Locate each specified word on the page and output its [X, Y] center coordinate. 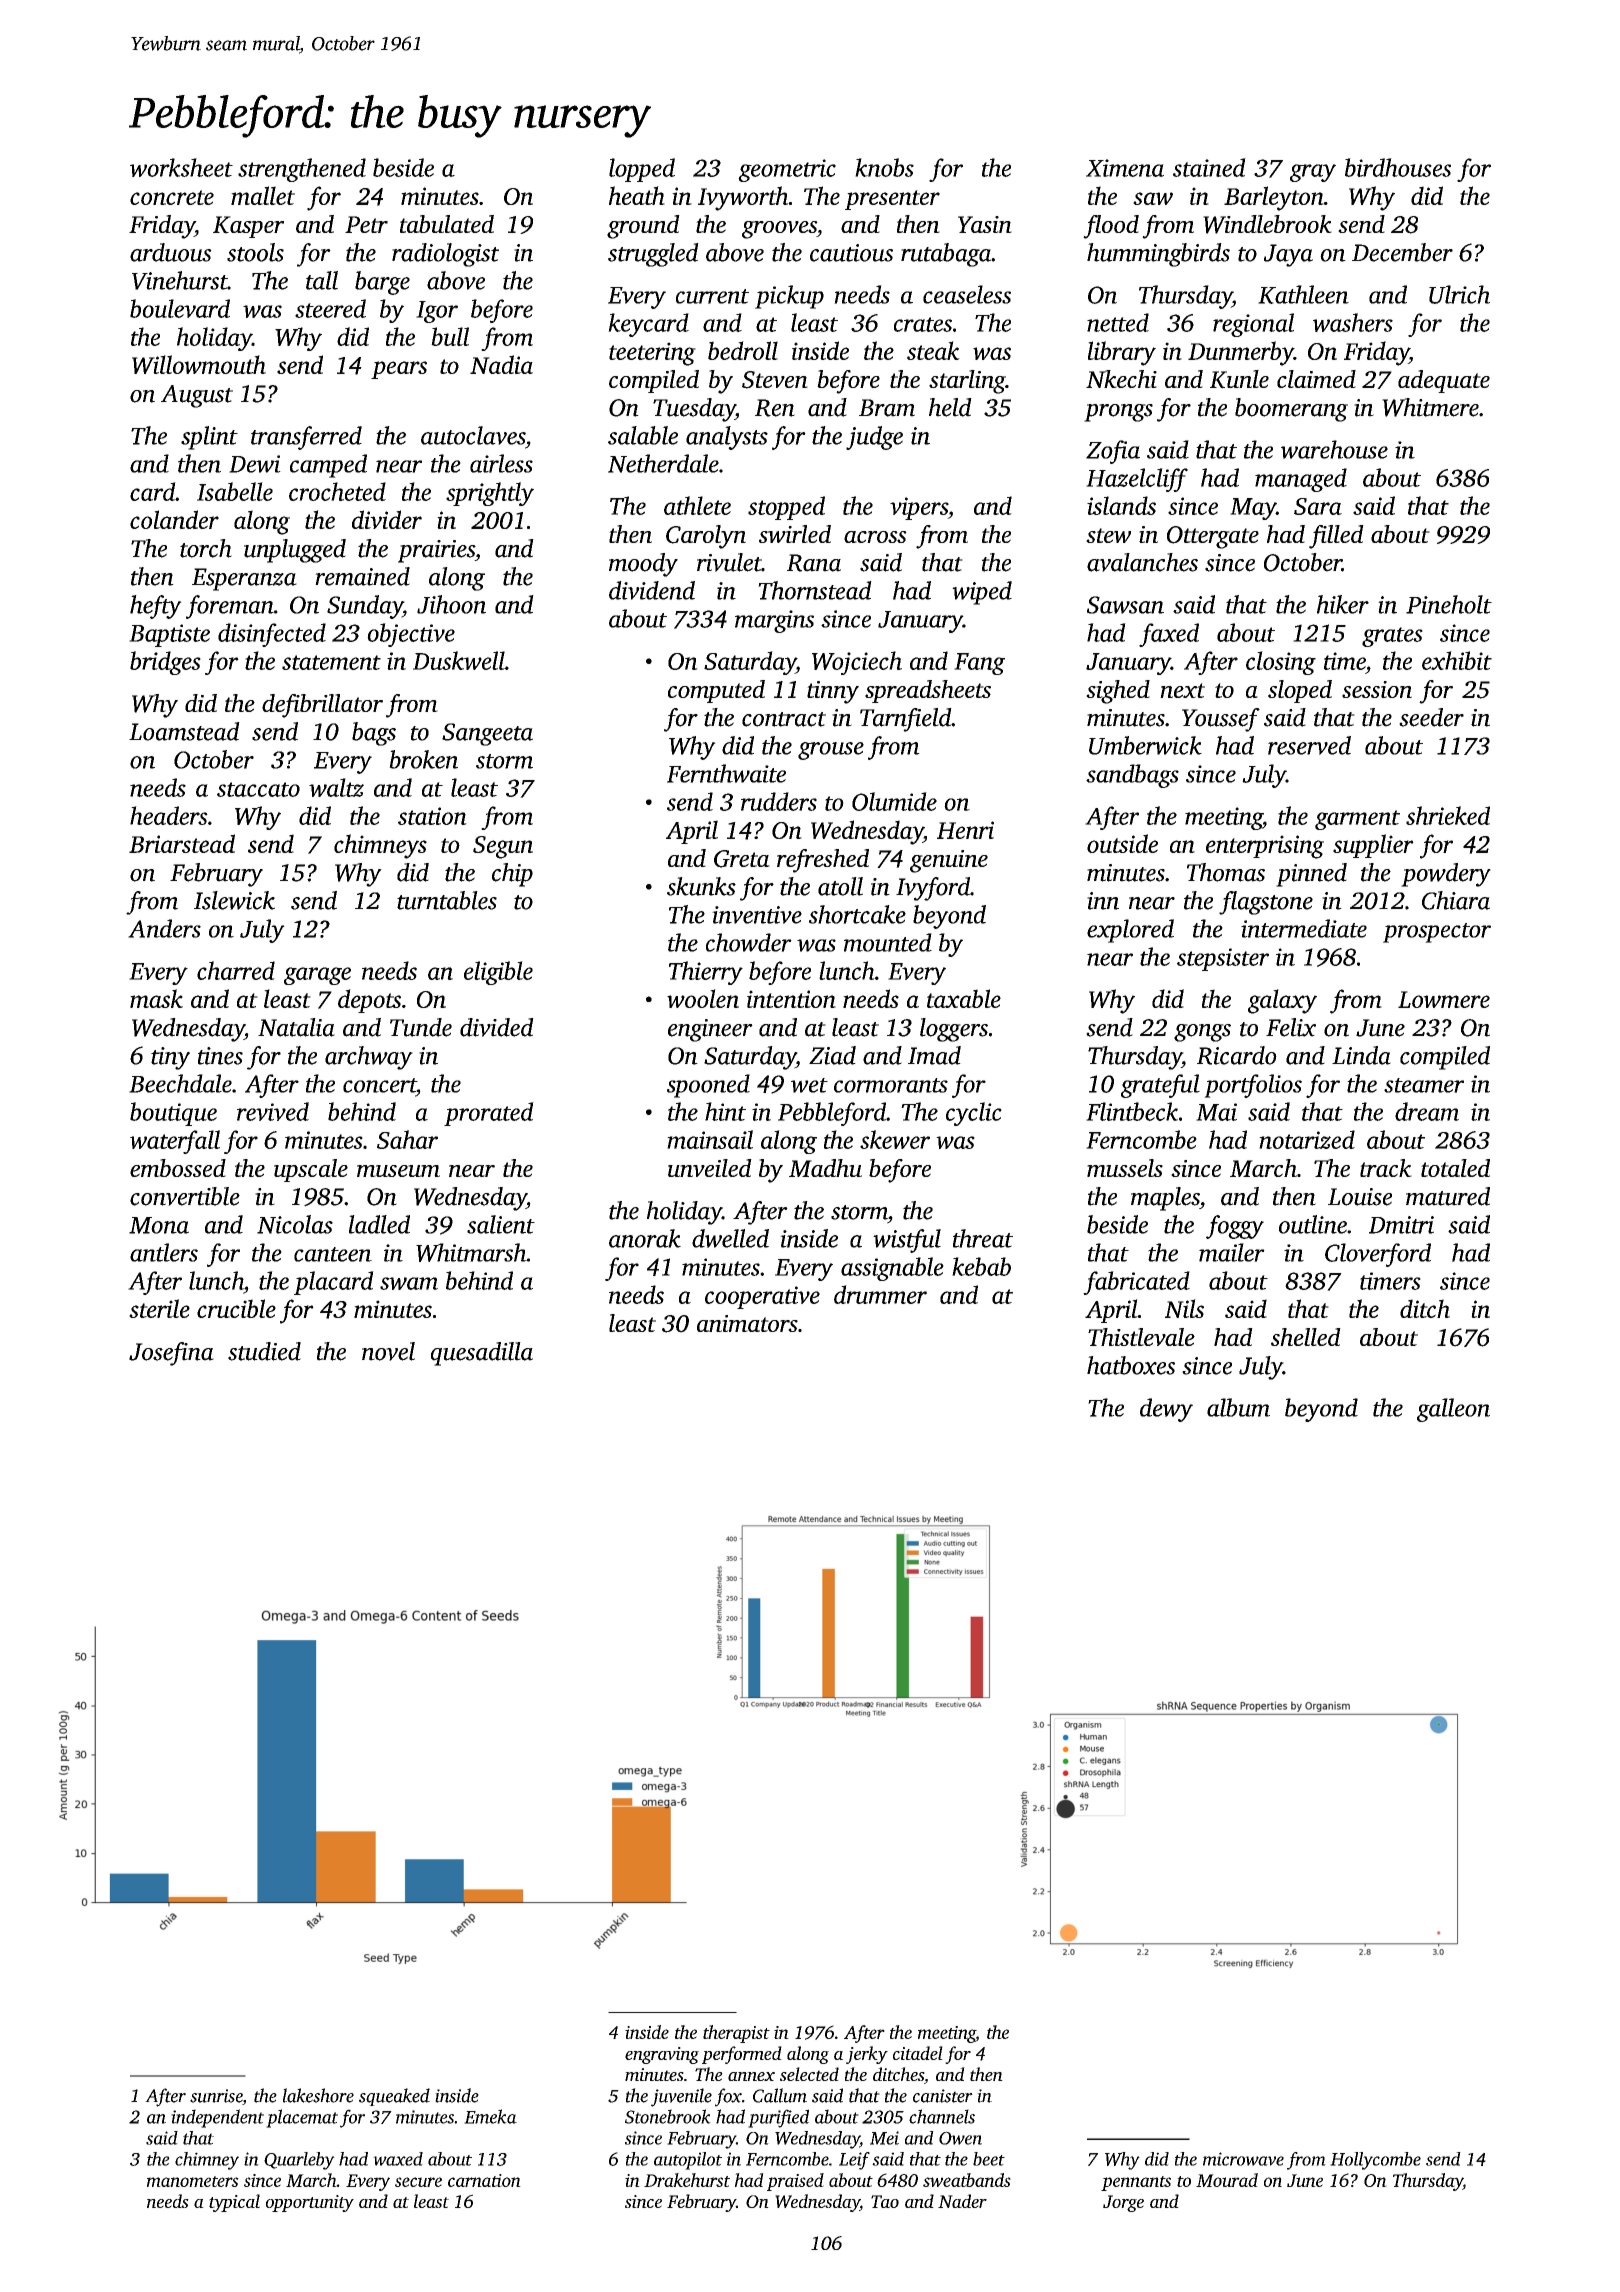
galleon [1453, 1410]
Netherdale [663, 463]
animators [747, 1323]
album [1238, 1407]
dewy [1166, 1410]
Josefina [171, 1354]
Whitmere [1430, 407]
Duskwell [459, 660]
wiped [982, 593]
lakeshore [318, 2095]
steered [330, 308]
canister [943, 2096]
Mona [159, 1225]
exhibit [1457, 660]
